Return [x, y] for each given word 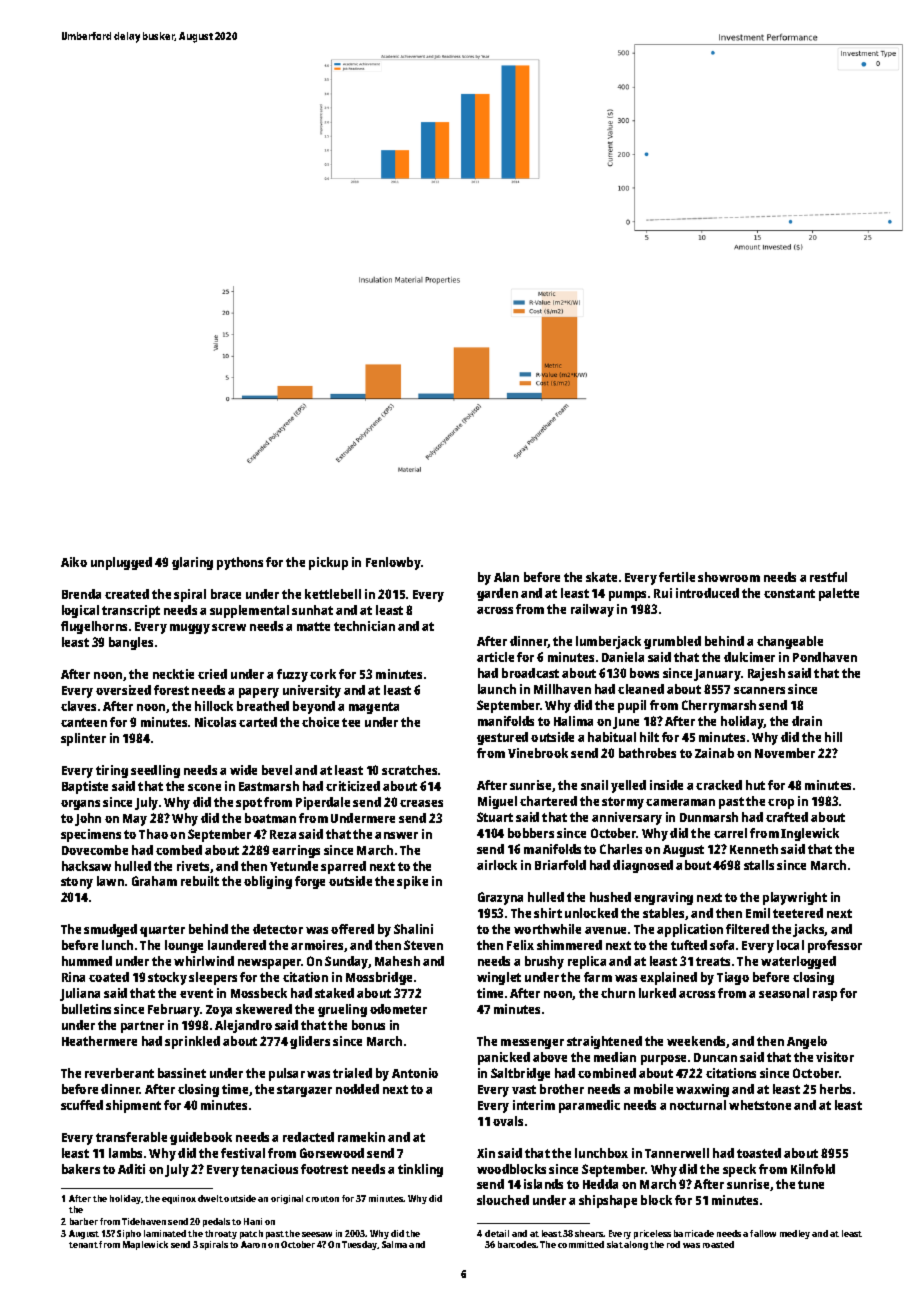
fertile [677, 577]
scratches [409, 770]
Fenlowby [393, 563]
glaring [192, 563]
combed [179, 850]
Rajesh [766, 674]
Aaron [253, 1244]
